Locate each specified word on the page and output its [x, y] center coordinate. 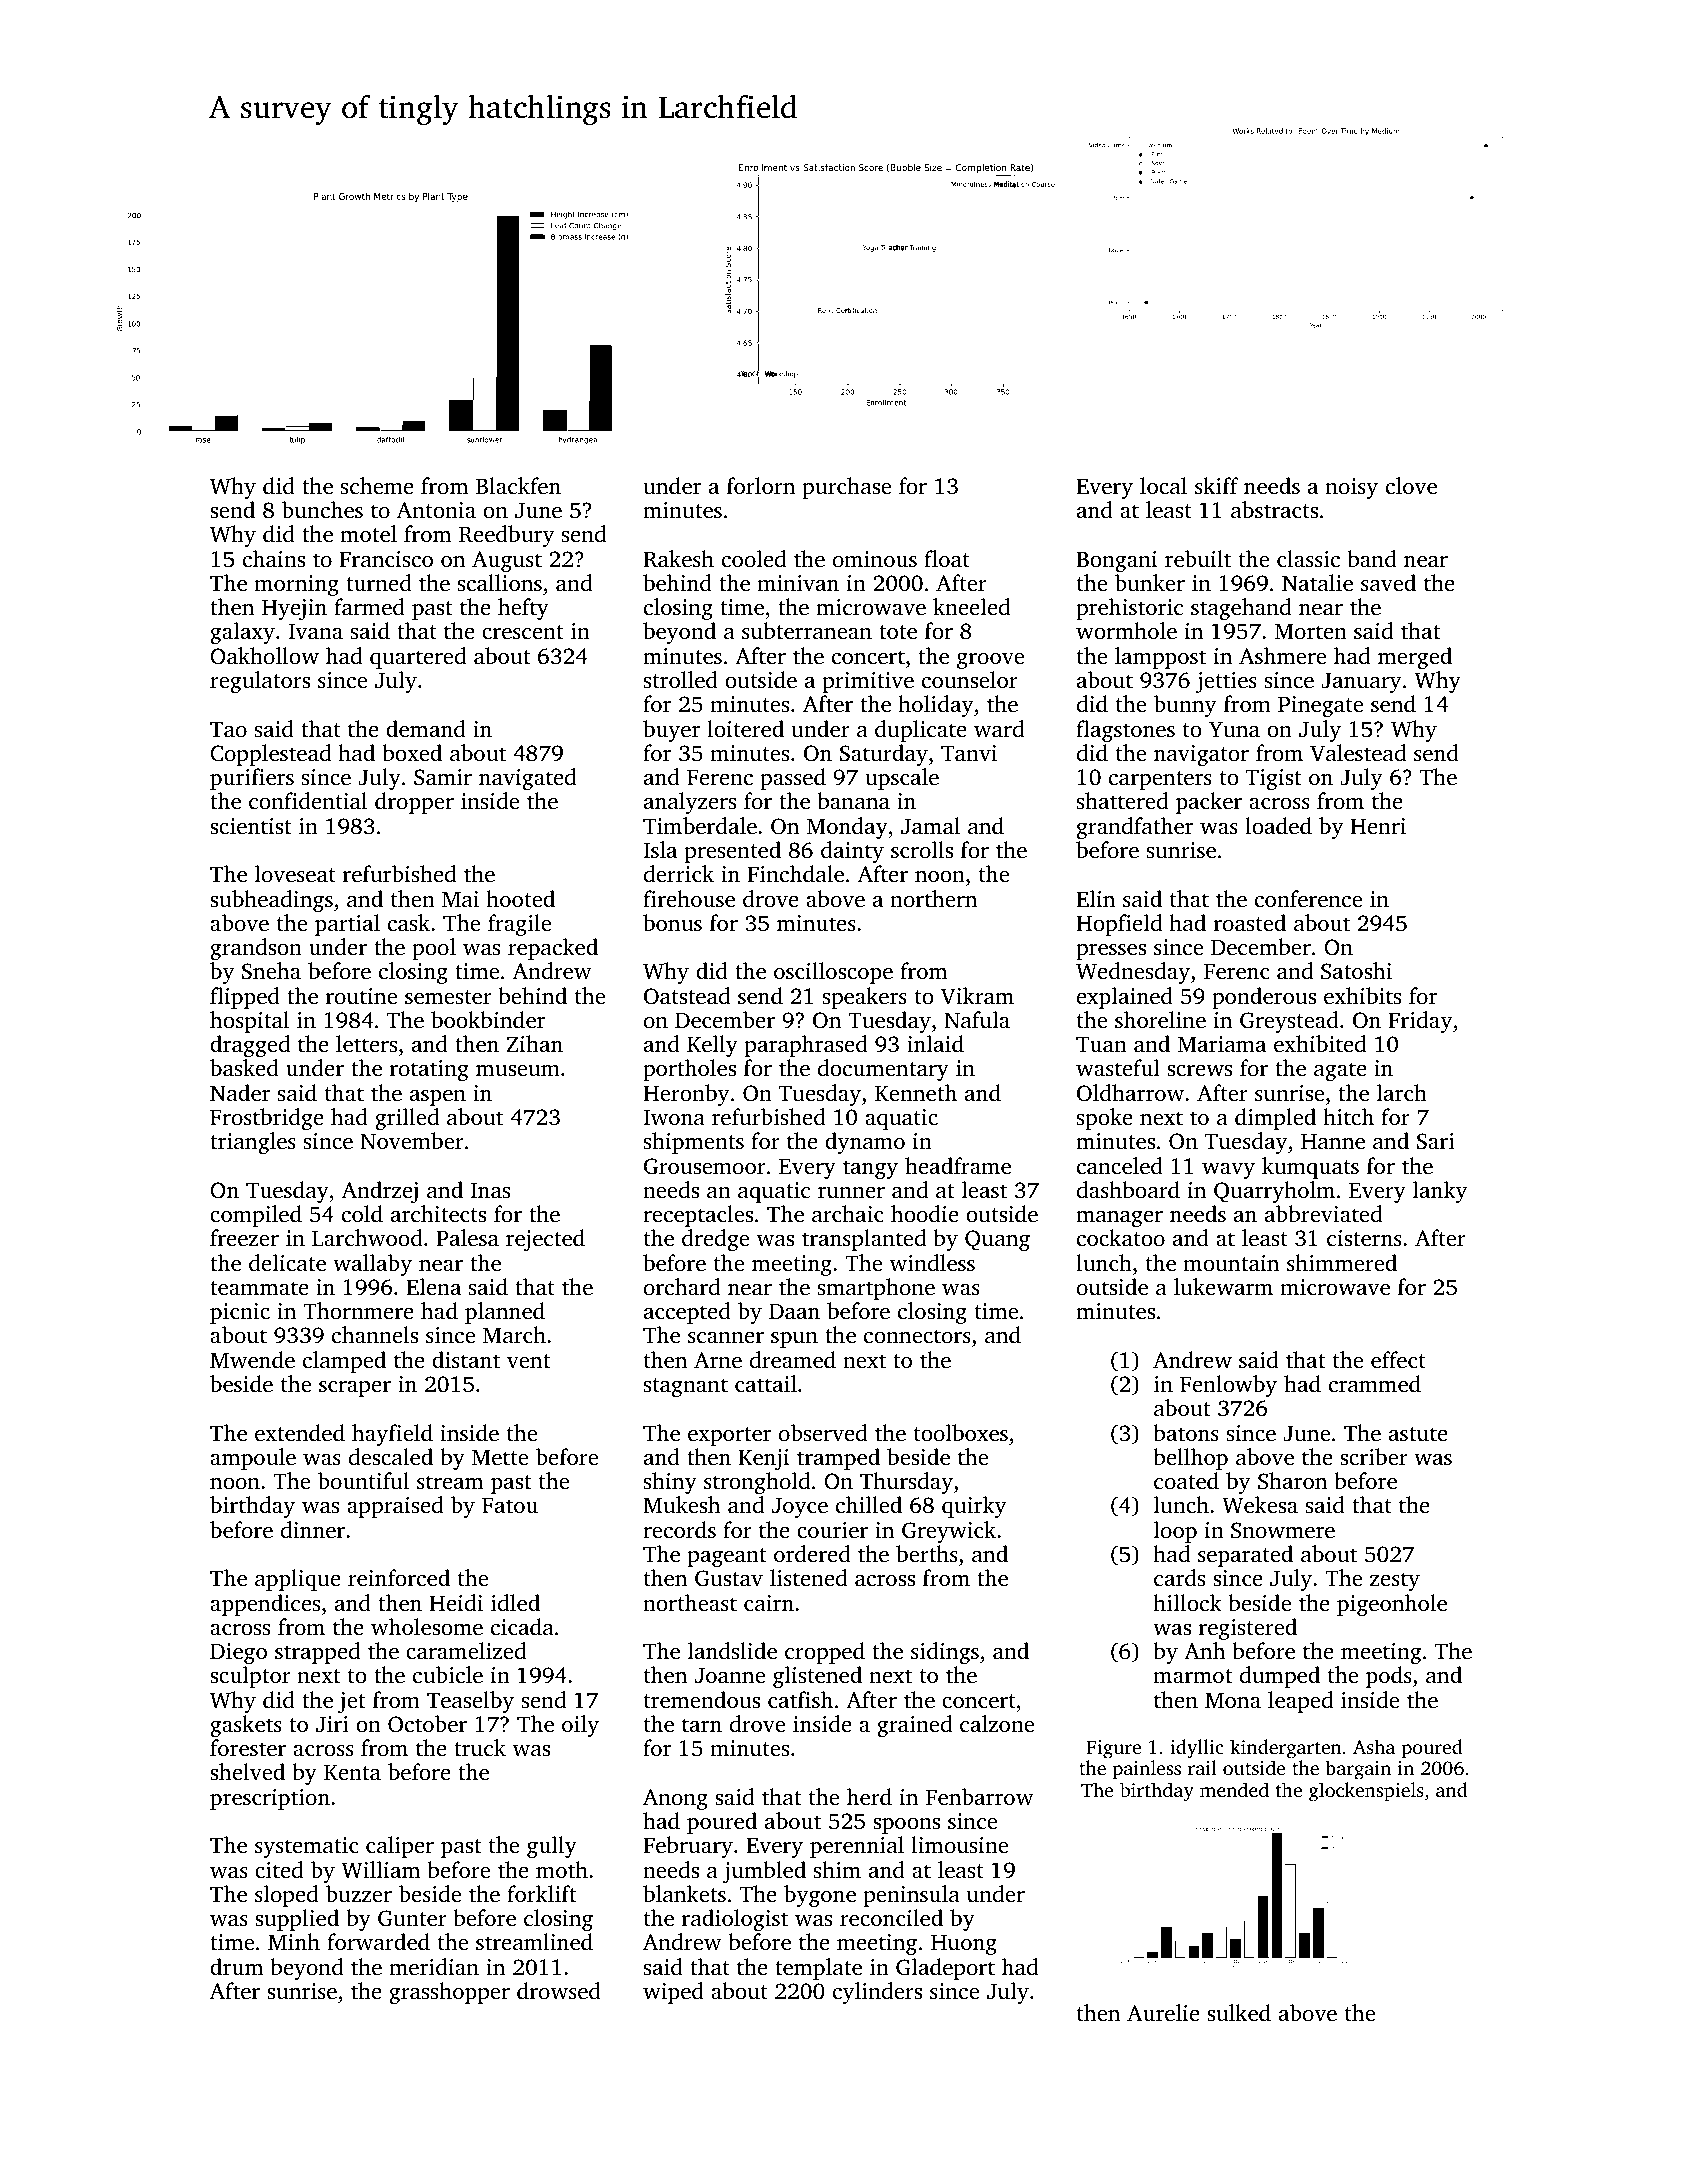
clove [1411, 486]
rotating [429, 1070]
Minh [294, 1941]
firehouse [689, 899]
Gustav [729, 1578]
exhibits [1362, 996]
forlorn [761, 485]
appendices [265, 1605]
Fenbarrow [980, 1797]
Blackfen [518, 486]
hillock [1187, 1602]
